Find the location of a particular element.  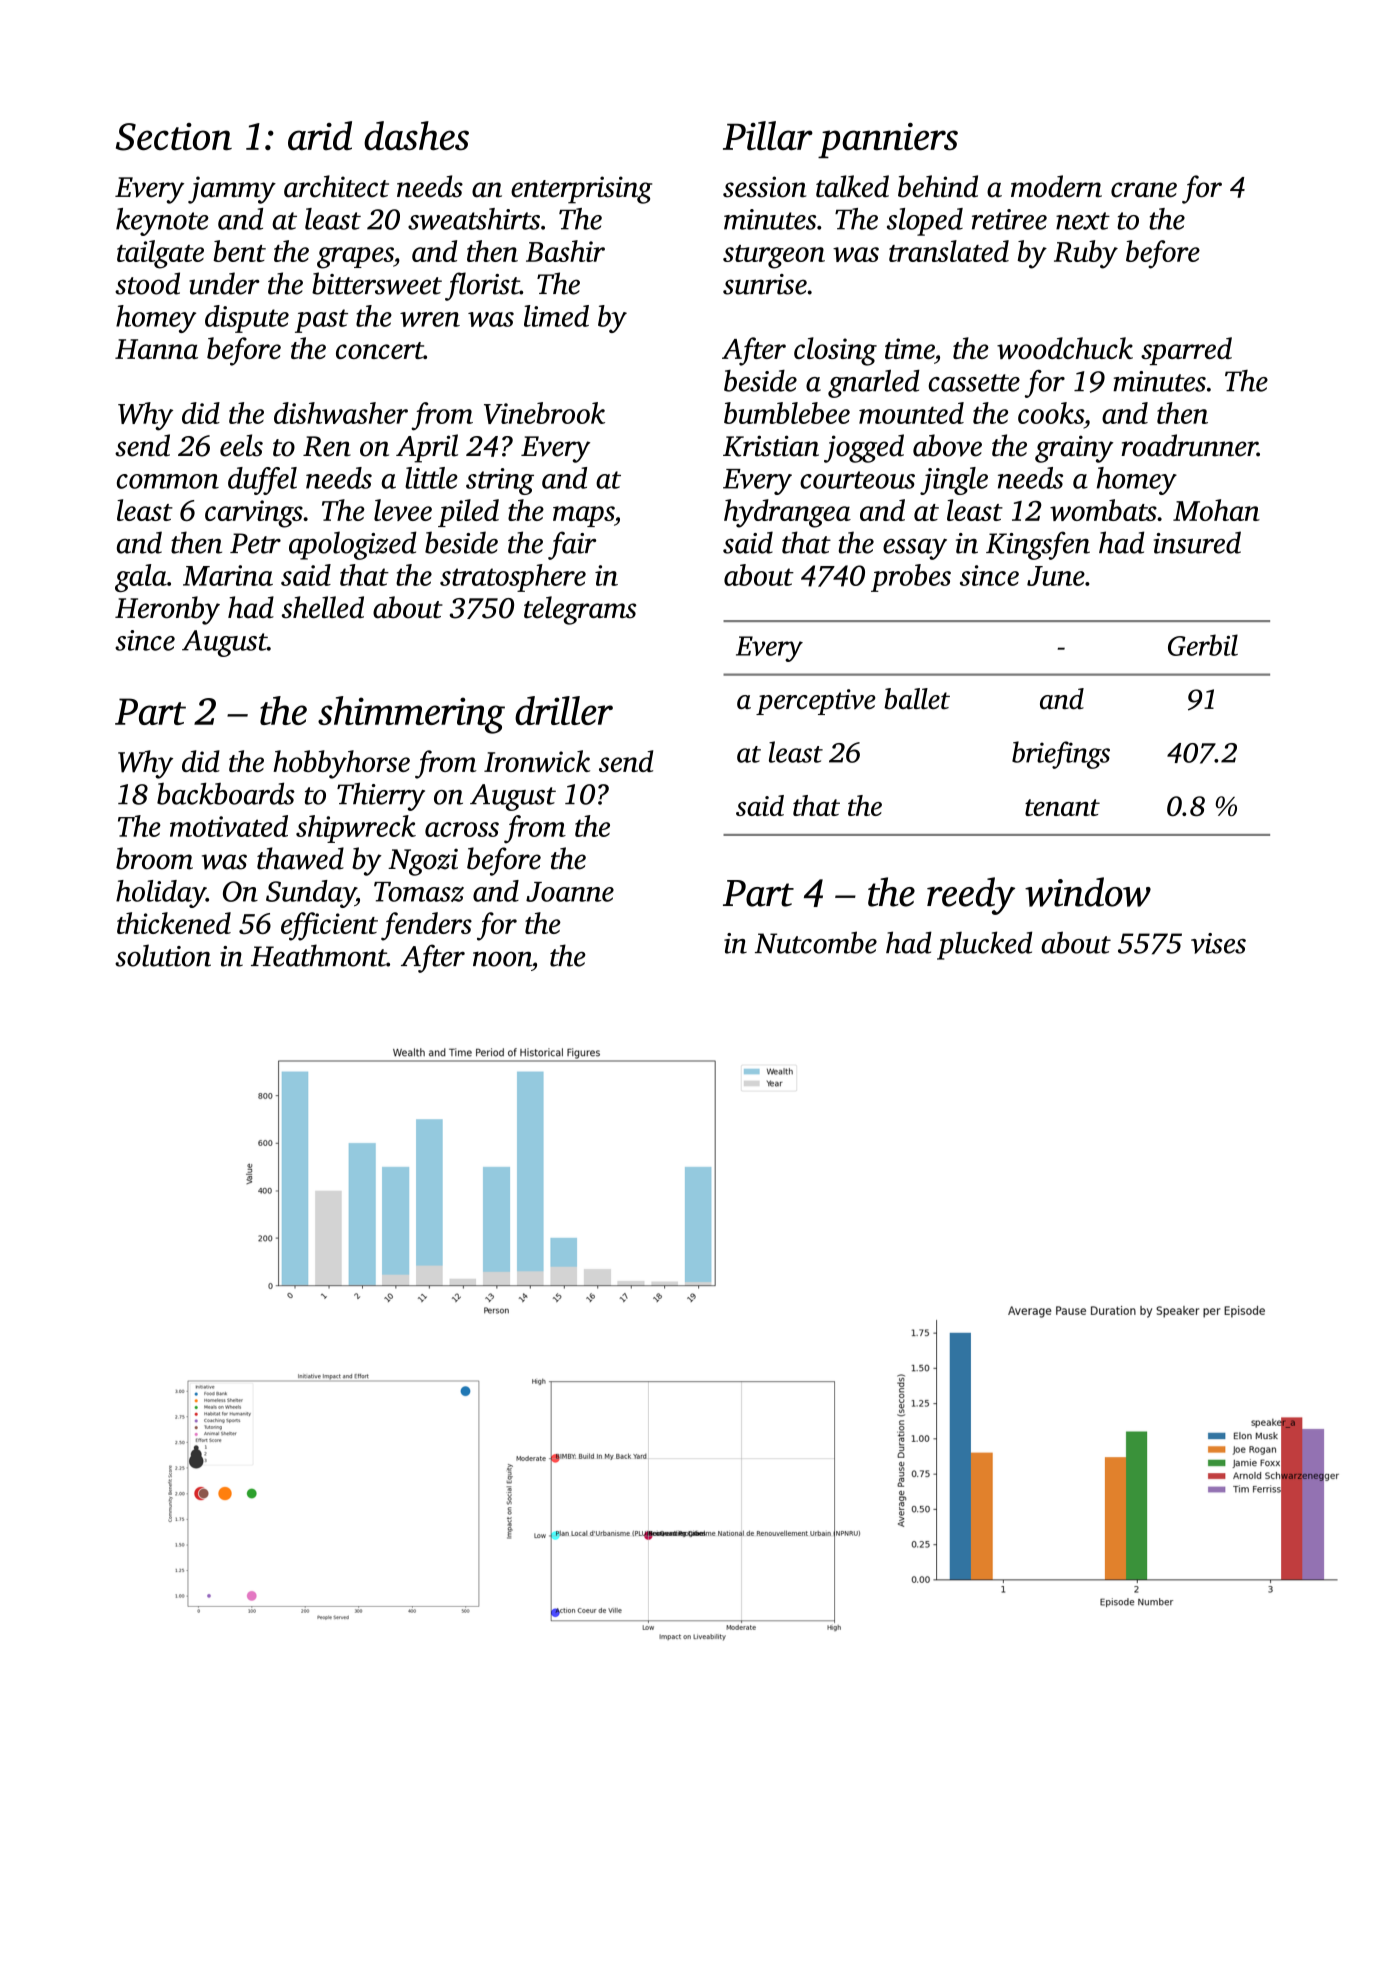

Nutcombe is located at coordinates (816, 942).
